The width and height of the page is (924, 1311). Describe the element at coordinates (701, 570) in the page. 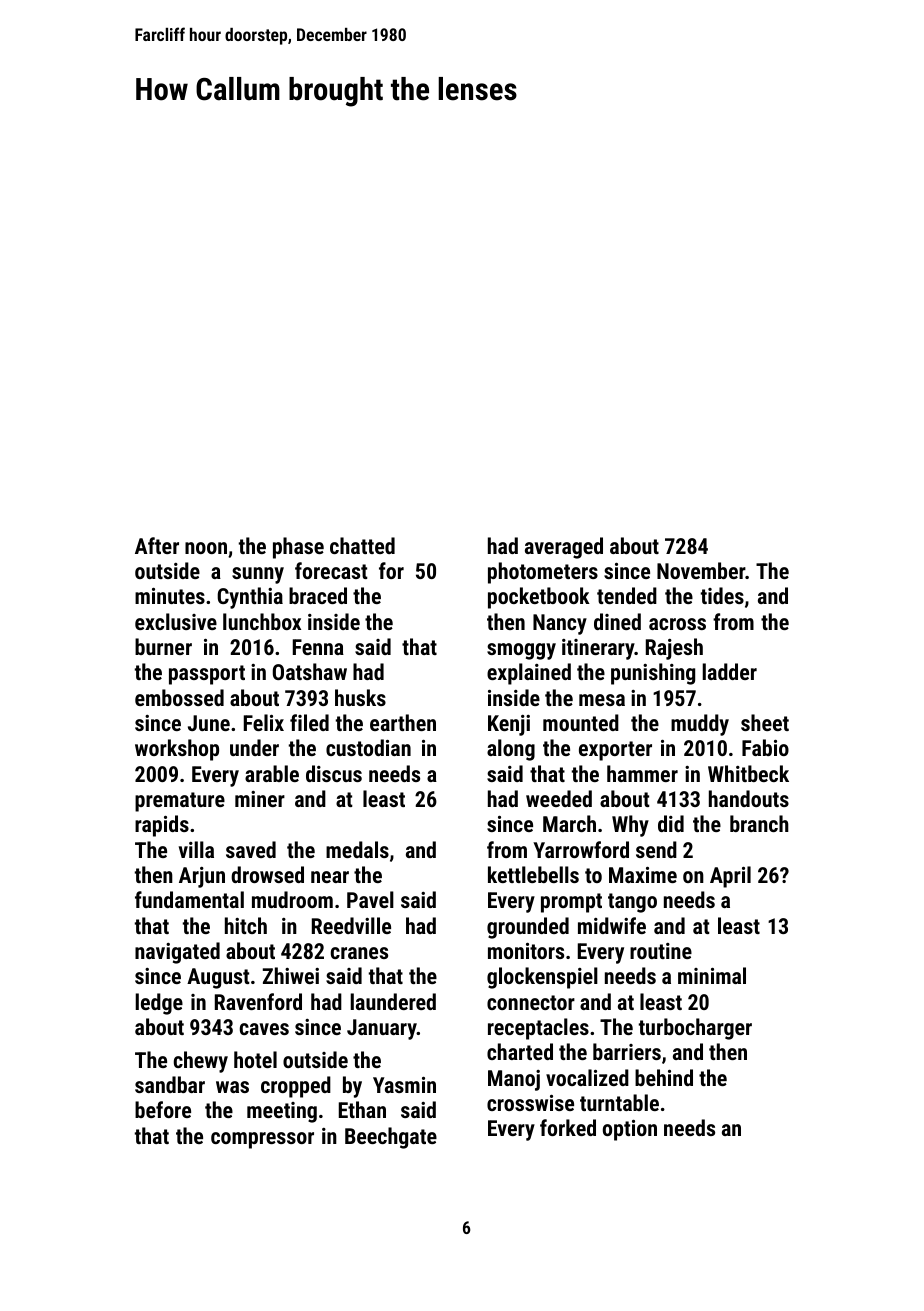

I see `November` at that location.
